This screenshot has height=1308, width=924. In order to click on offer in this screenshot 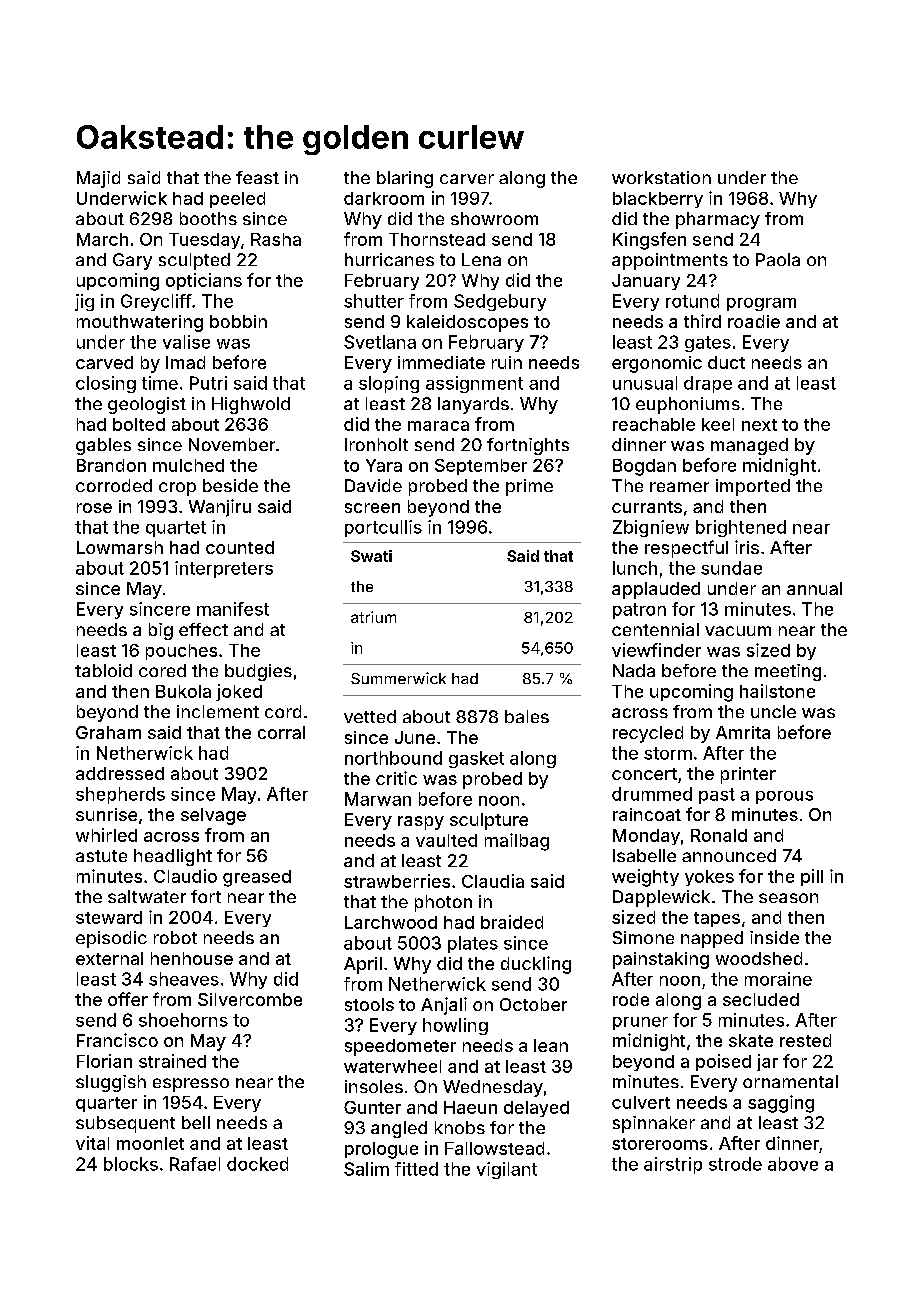, I will do `click(128, 999)`.
